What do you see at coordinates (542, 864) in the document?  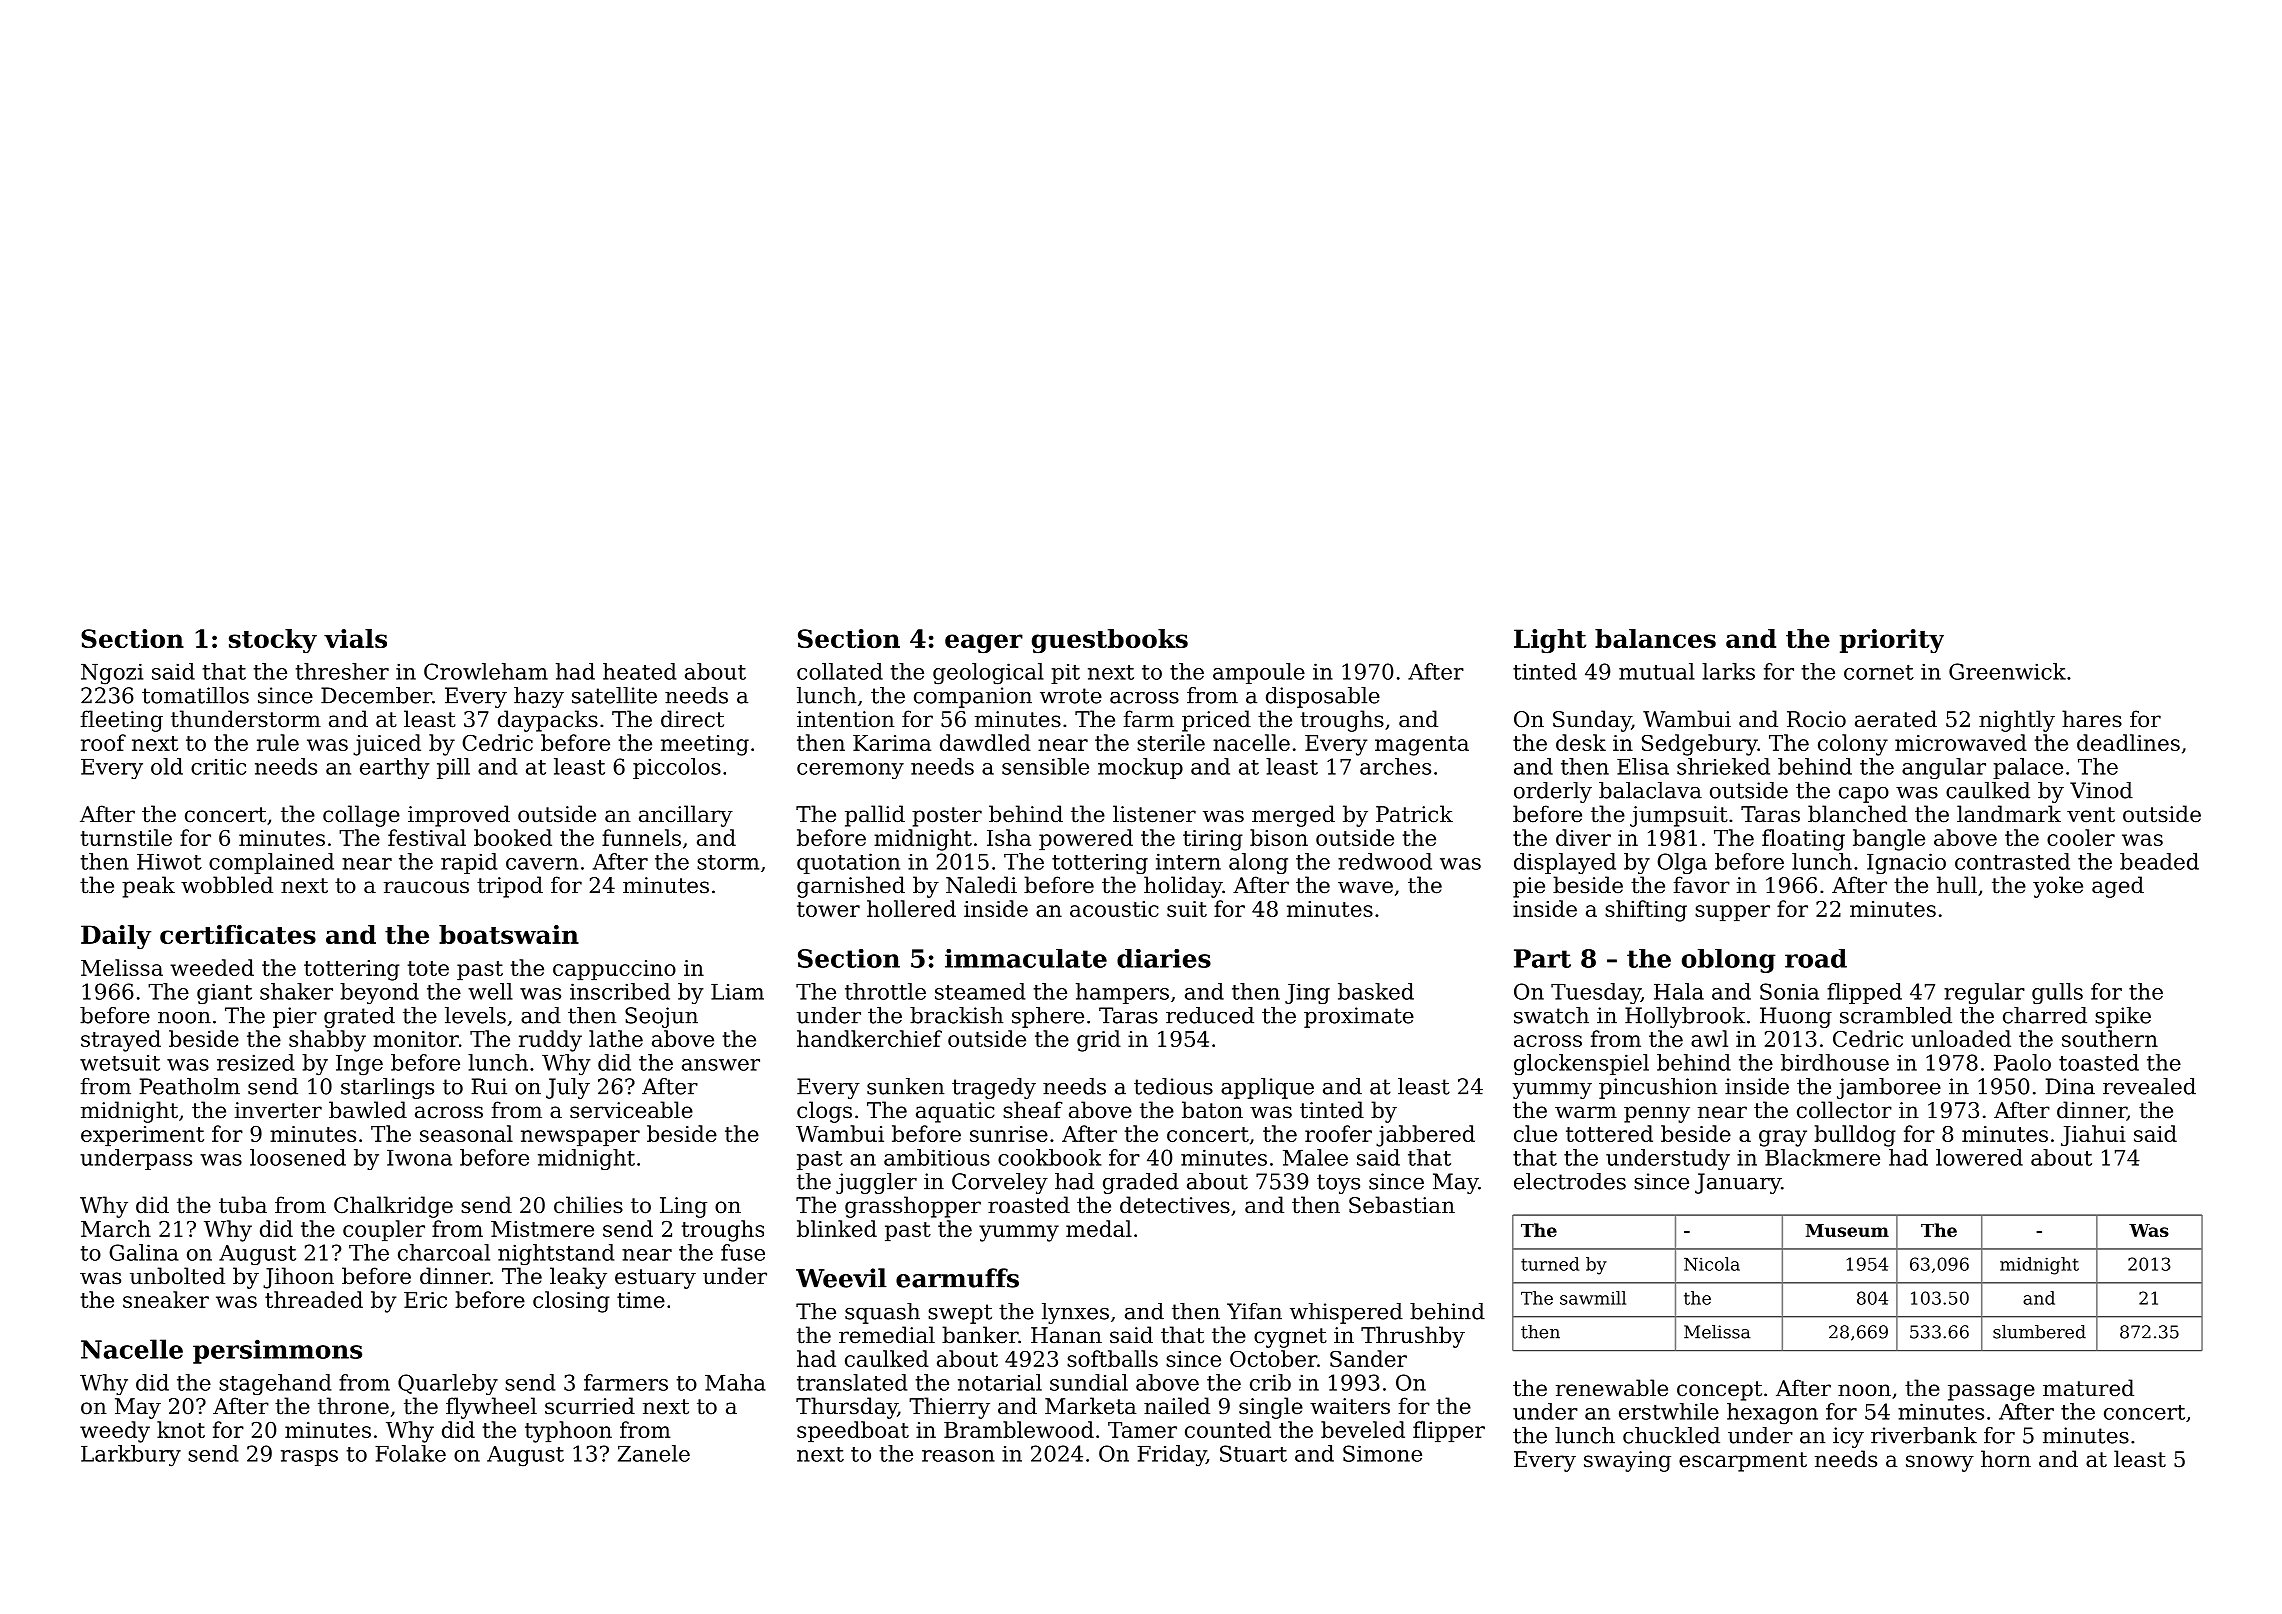 I see `cavern` at bounding box center [542, 864].
